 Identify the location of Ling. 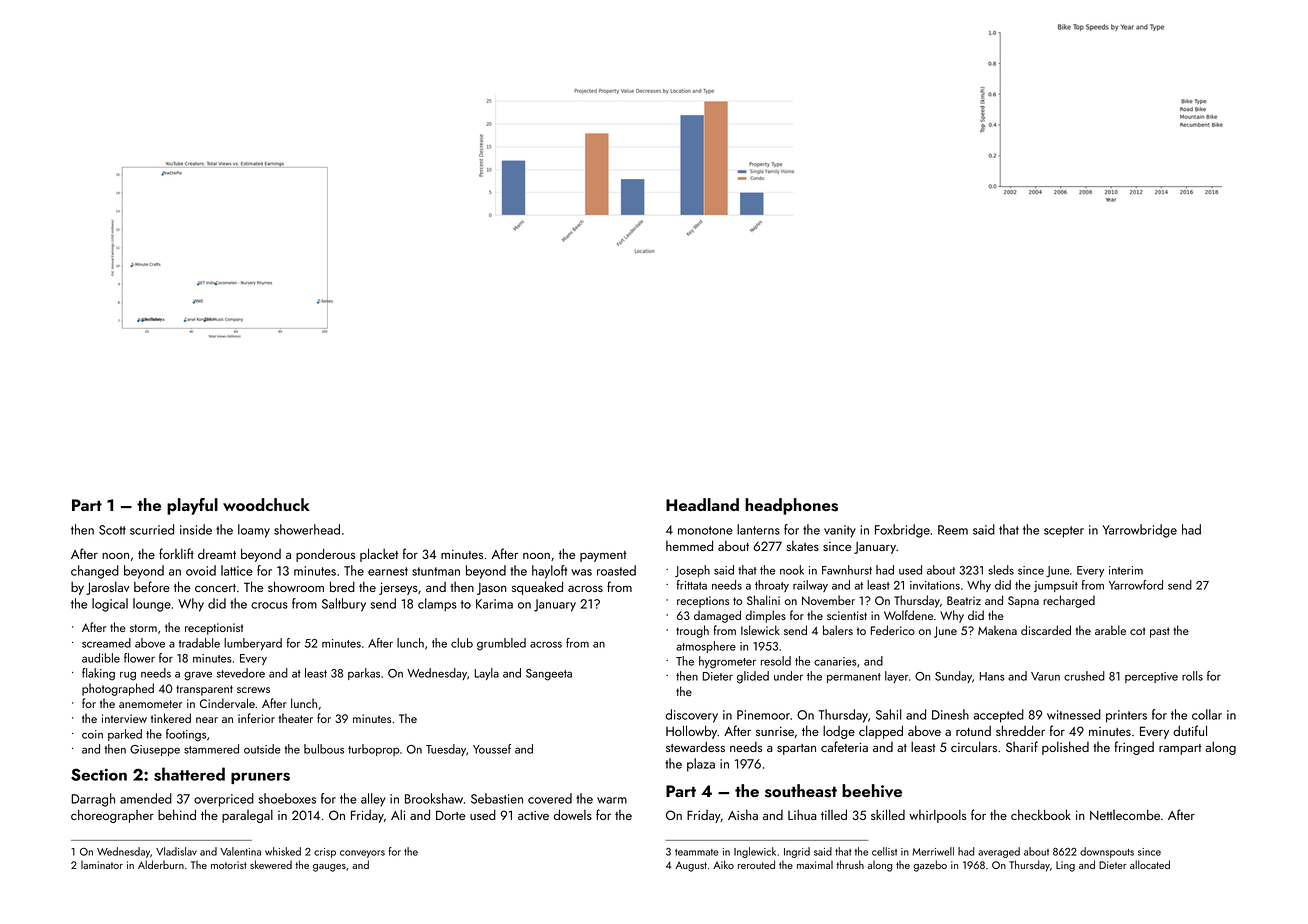
(1065, 866).
